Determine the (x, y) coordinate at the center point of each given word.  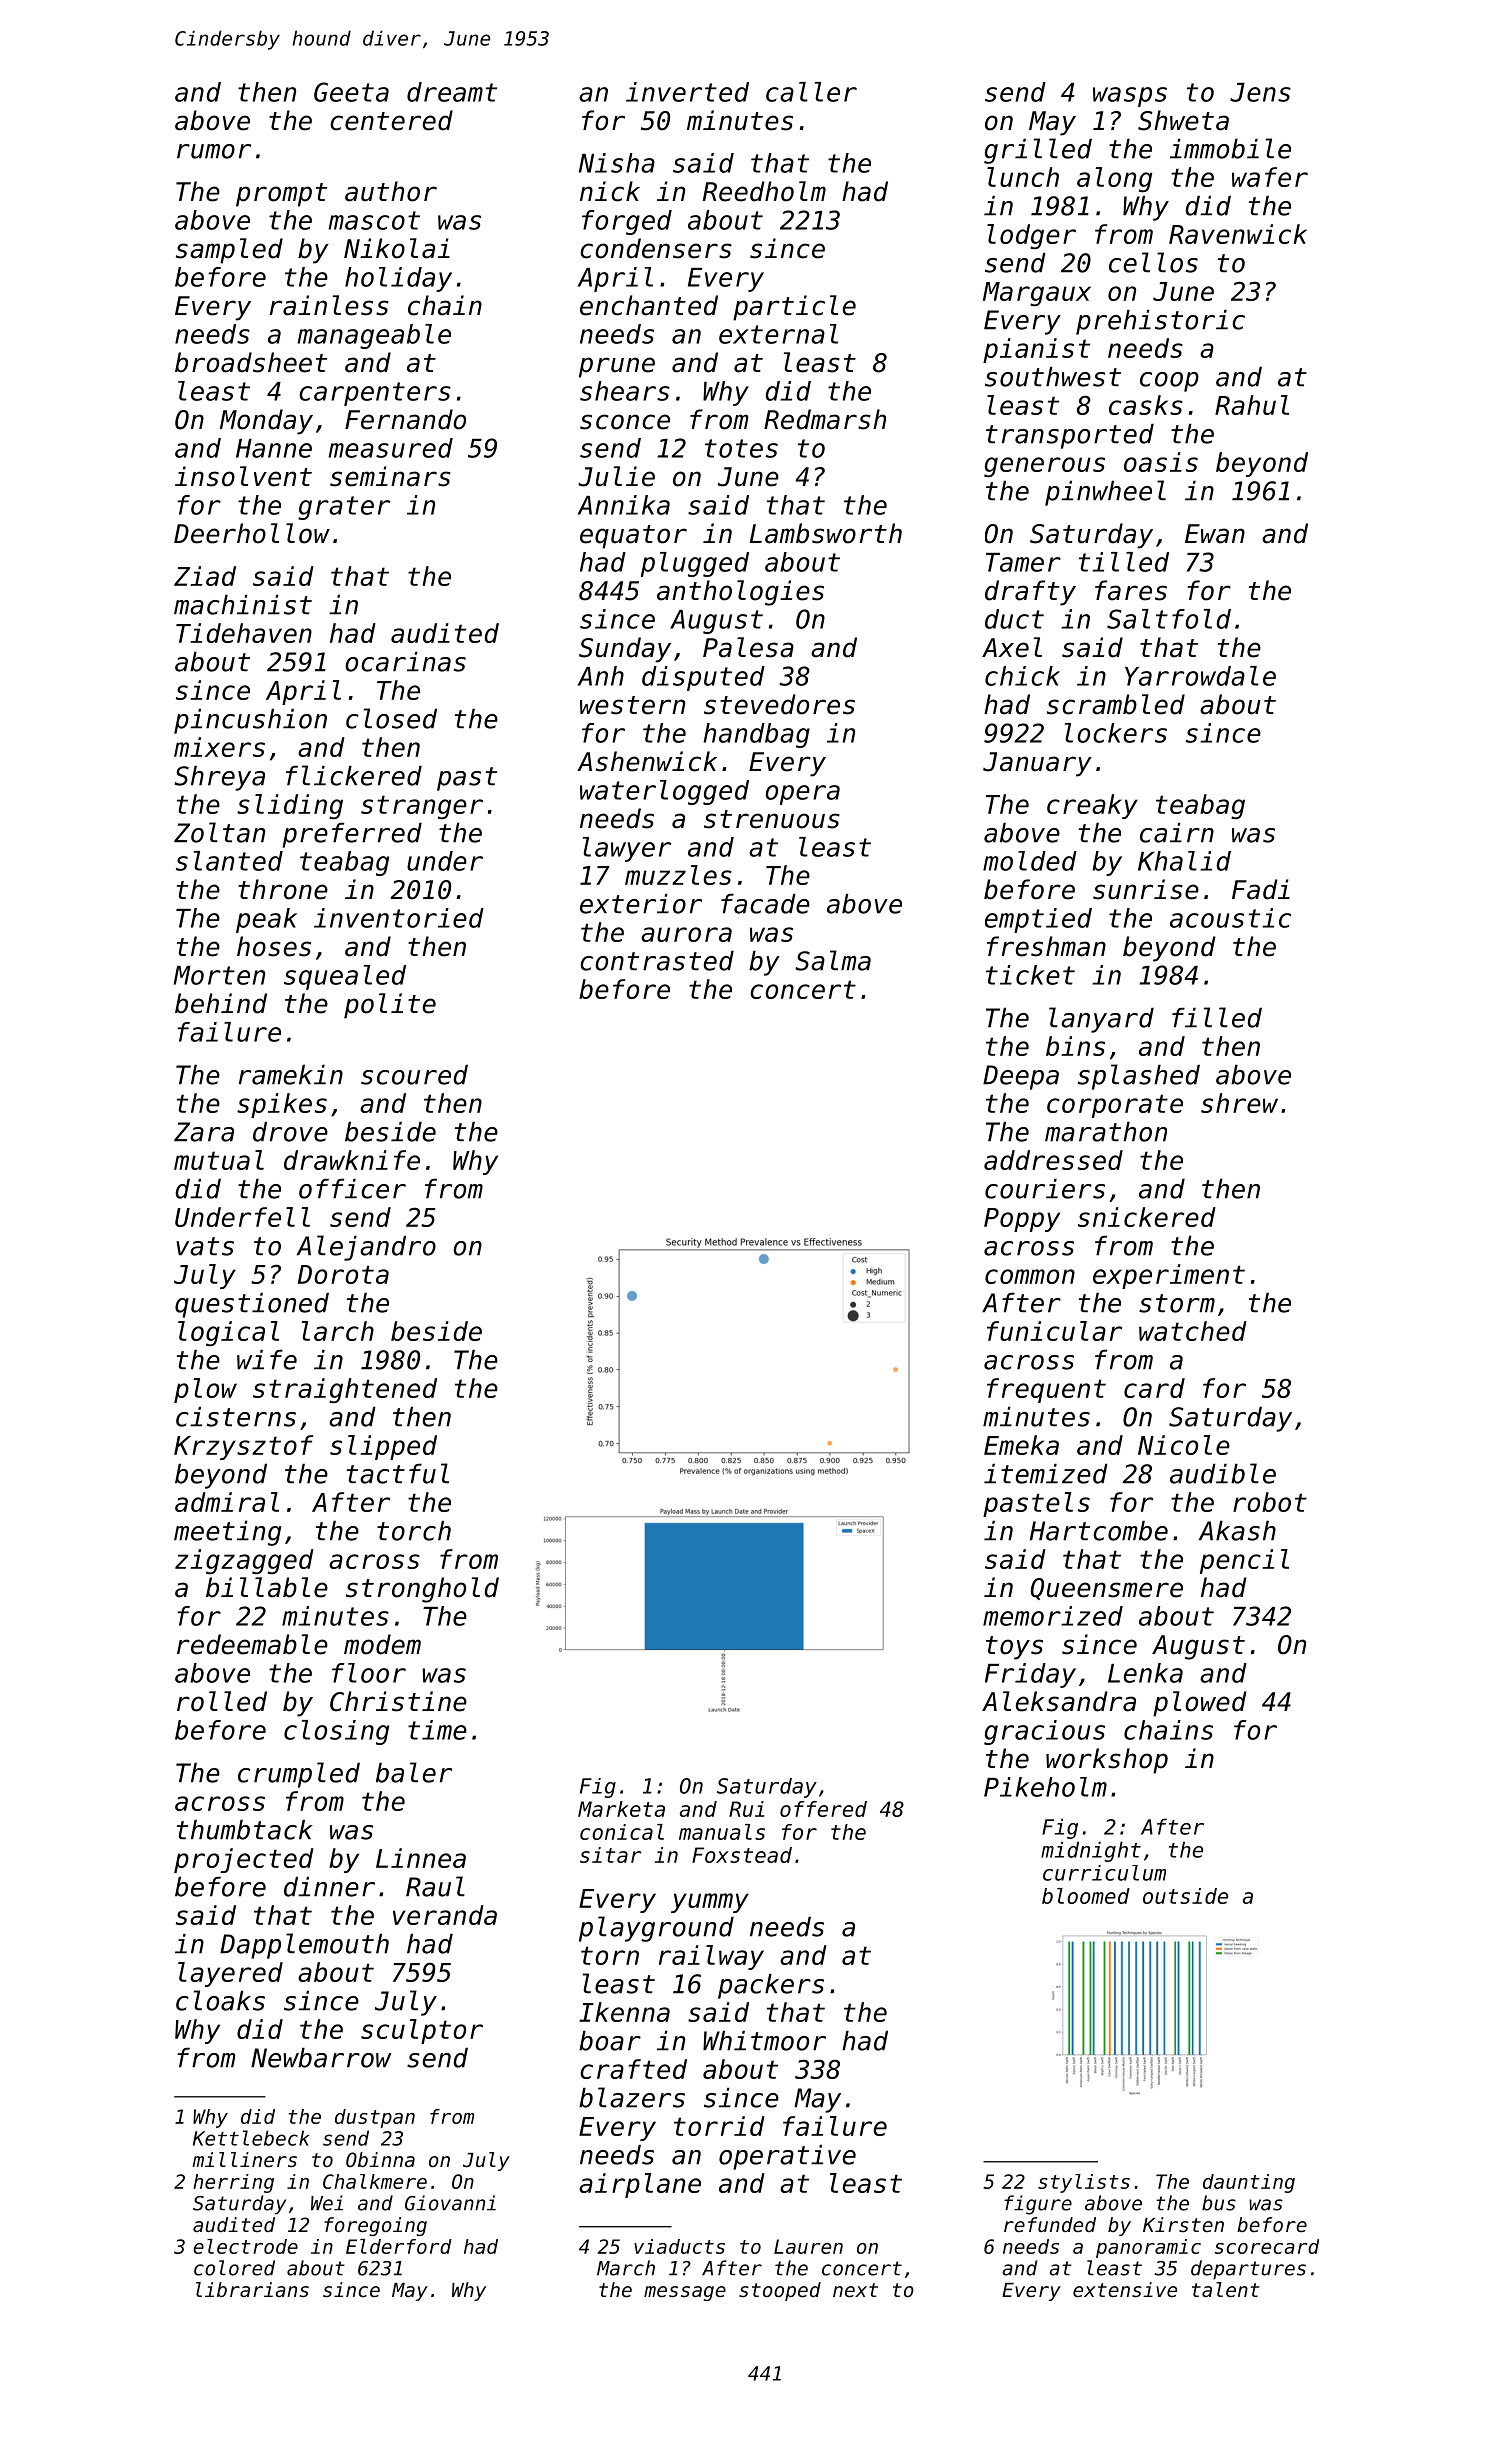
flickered (354, 775)
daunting (1249, 2183)
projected (244, 1860)
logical (228, 1333)
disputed (703, 678)
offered (823, 1809)
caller (811, 92)
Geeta (351, 92)
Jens (1260, 92)
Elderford (399, 2246)
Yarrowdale (1200, 676)
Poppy (1022, 1220)
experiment (1169, 1276)
